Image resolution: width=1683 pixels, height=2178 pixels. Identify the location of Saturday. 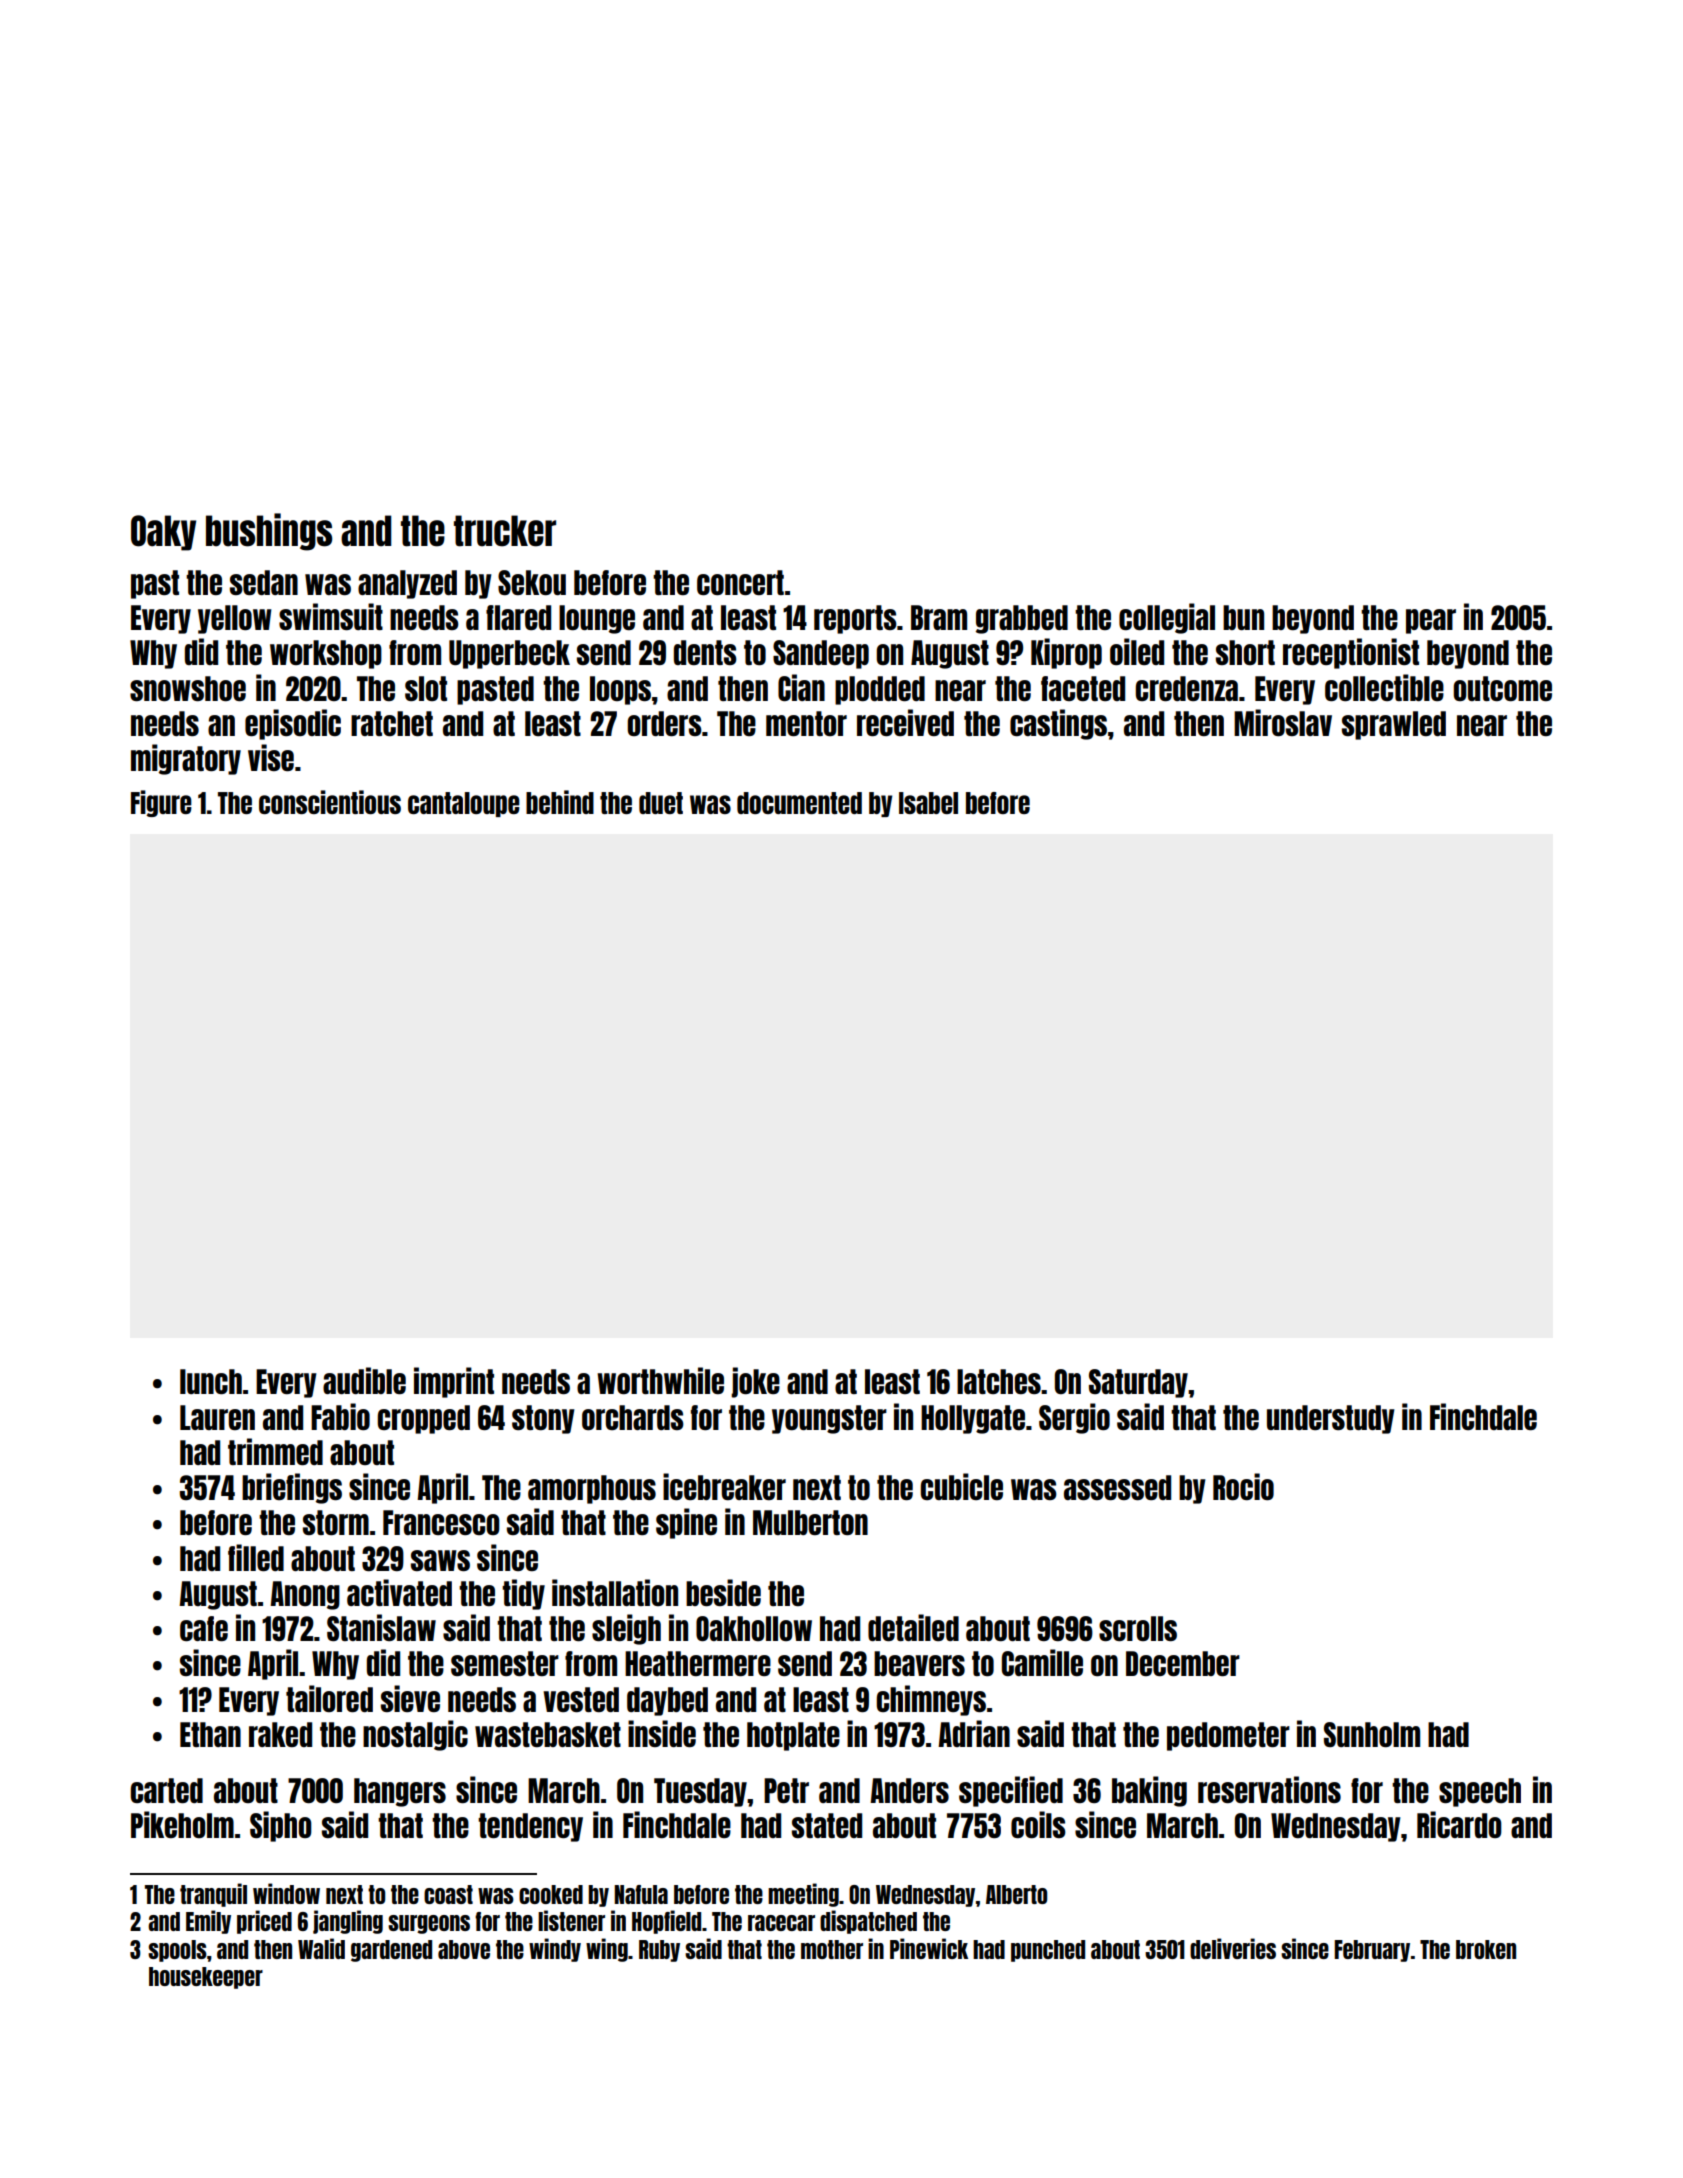
(1138, 1383).
